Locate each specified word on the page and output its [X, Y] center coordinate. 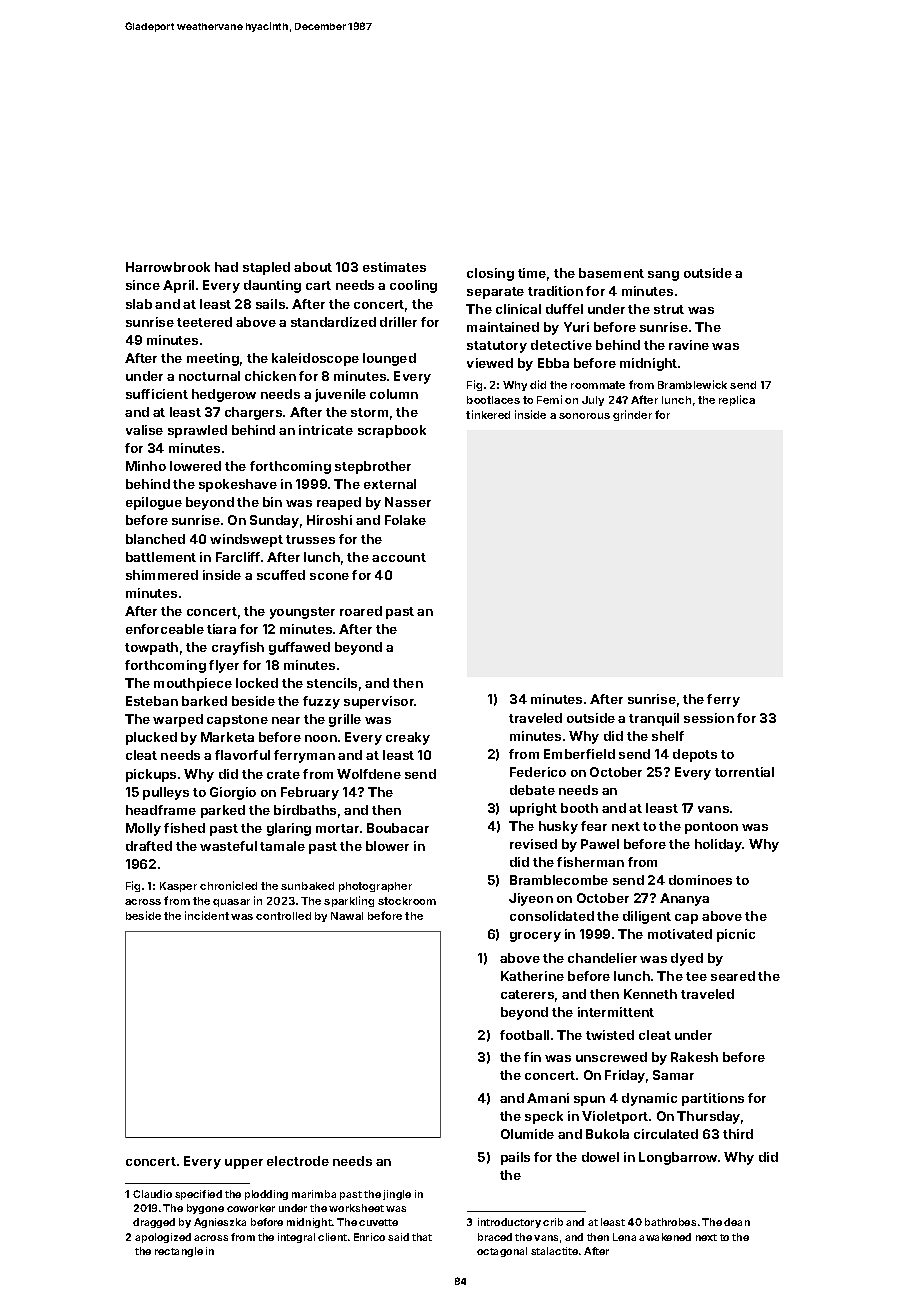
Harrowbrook [168, 267]
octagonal [502, 1252]
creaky [408, 738]
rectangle [179, 1252]
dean [737, 1222]
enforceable [165, 629]
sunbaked [307, 886]
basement [611, 273]
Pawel [600, 844]
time [532, 273]
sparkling [349, 901]
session [709, 718]
